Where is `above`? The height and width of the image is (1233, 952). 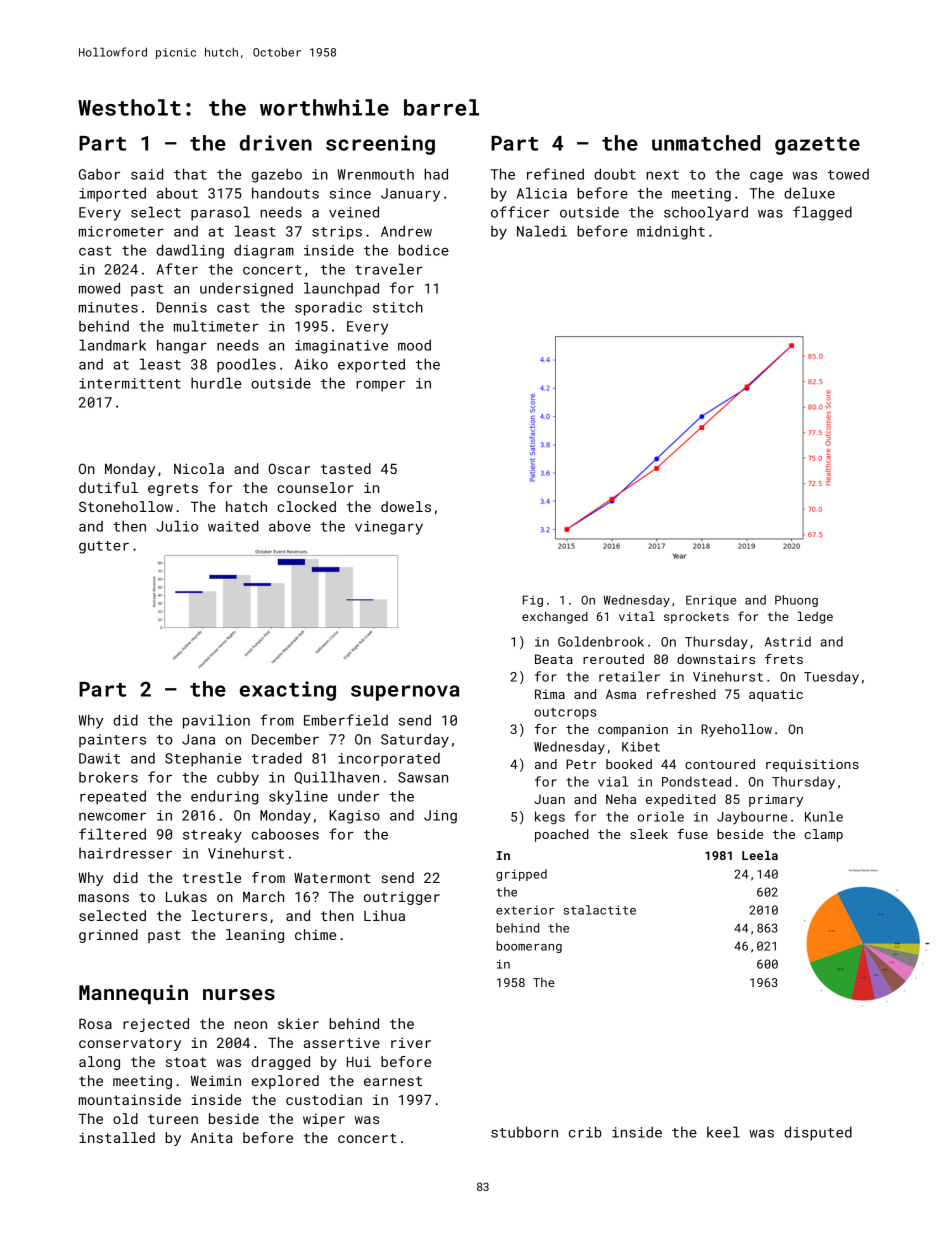 above is located at coordinates (290, 526).
